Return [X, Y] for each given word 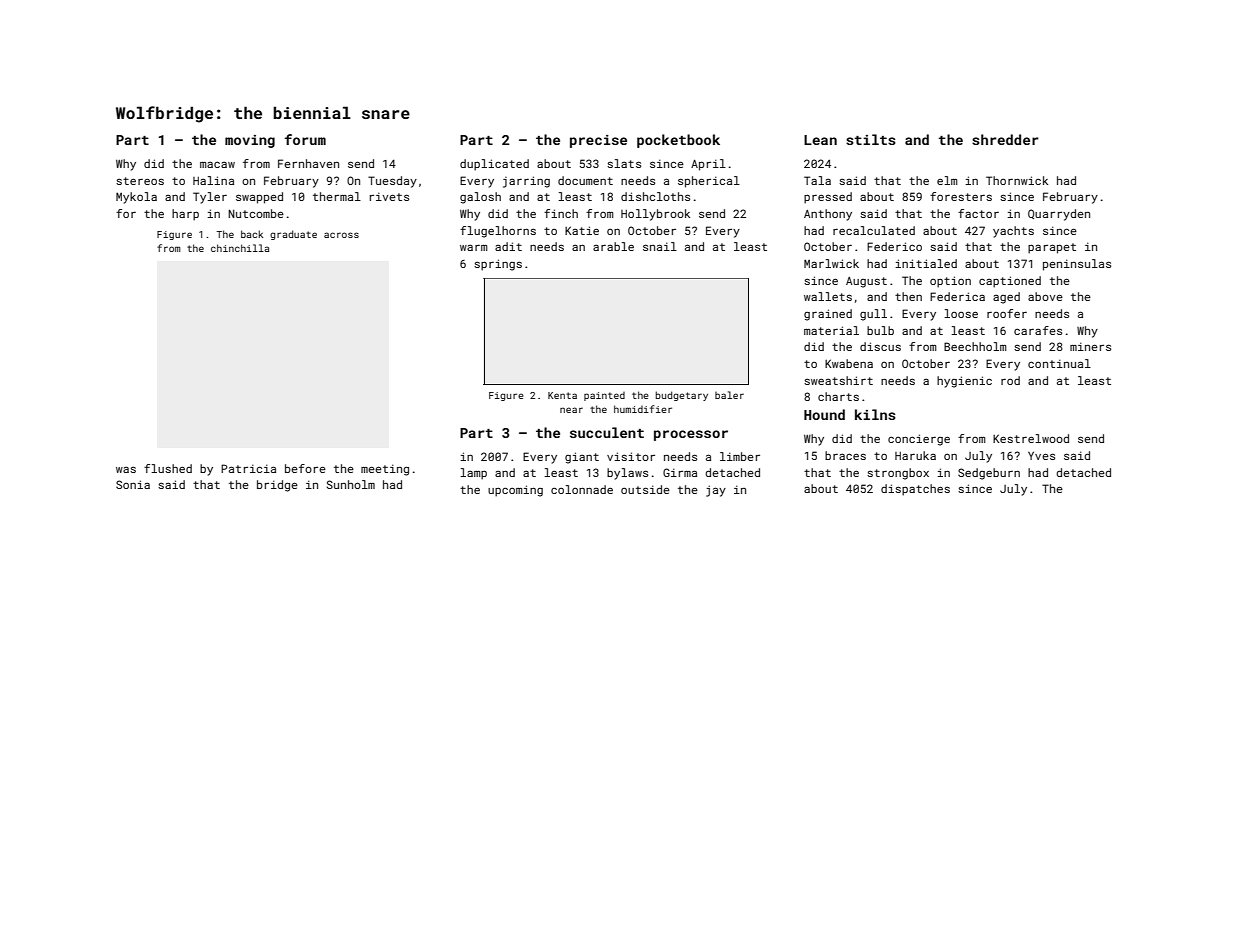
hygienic [964, 382]
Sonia [133, 484]
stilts [871, 139]
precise [598, 141]
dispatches [915, 490]
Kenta [562, 395]
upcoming [515, 491]
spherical [709, 182]
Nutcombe [256, 213]
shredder [1005, 139]
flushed [168, 468]
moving [250, 141]
